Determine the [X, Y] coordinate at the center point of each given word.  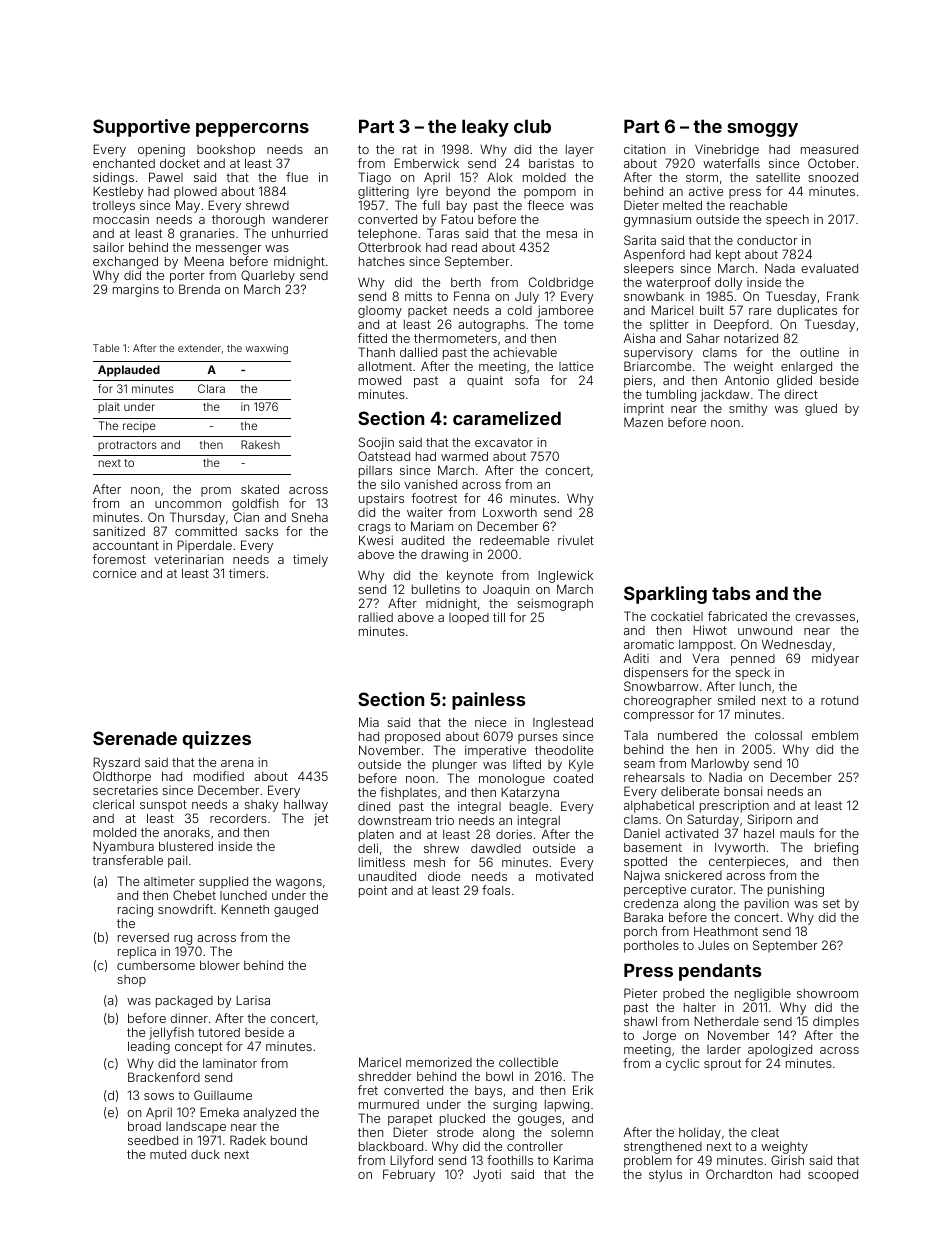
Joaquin [506, 590]
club [532, 126]
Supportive [141, 128]
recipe [139, 427]
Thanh [376, 352]
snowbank [654, 296]
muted [168, 1154]
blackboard [391, 1146]
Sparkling [665, 595]
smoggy [762, 130]
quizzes [216, 740]
